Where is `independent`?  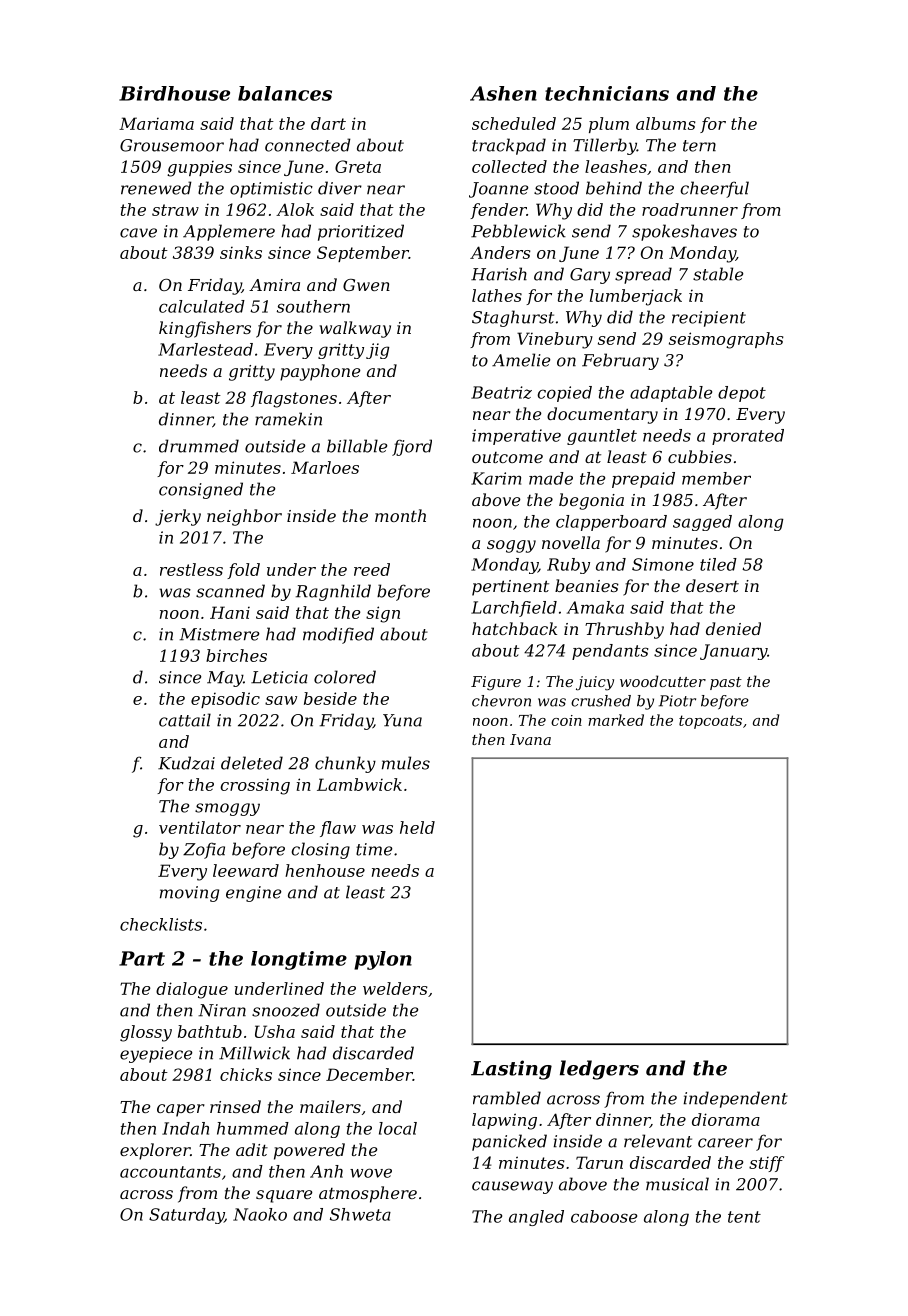
independent is located at coordinates (735, 1099).
